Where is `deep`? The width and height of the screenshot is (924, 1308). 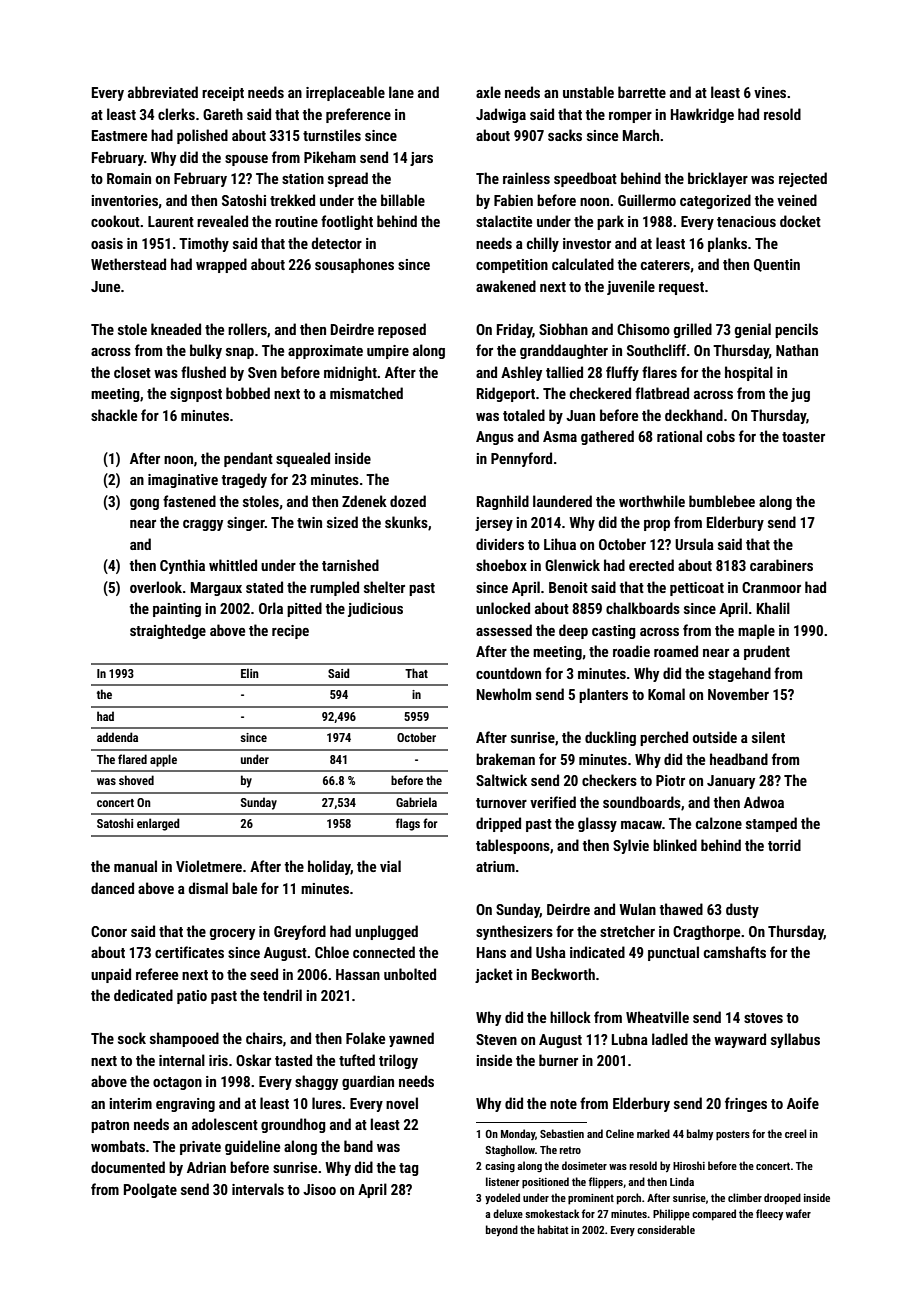
deep is located at coordinates (573, 631).
